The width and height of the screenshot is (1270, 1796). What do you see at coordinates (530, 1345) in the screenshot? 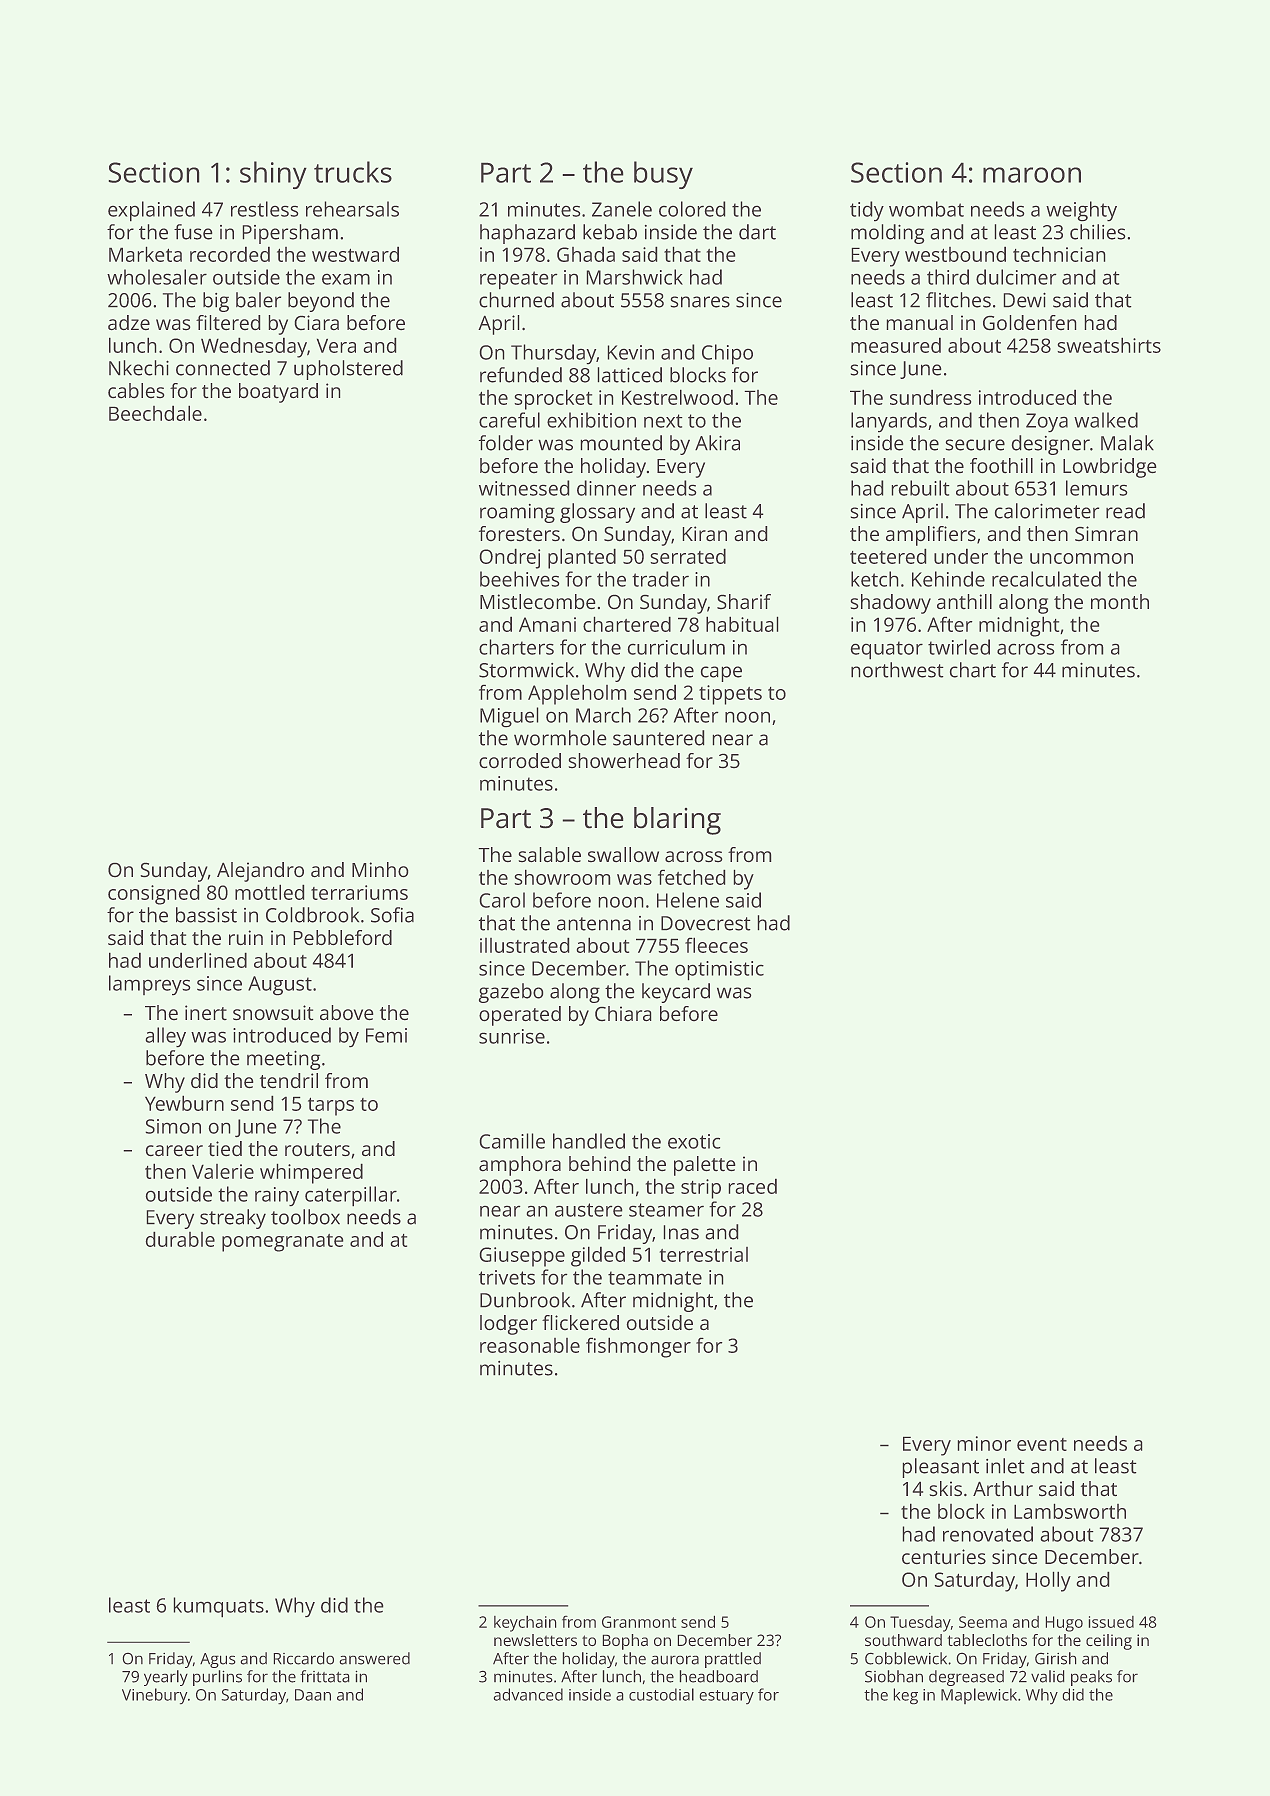
I see `reasonable` at bounding box center [530, 1345].
